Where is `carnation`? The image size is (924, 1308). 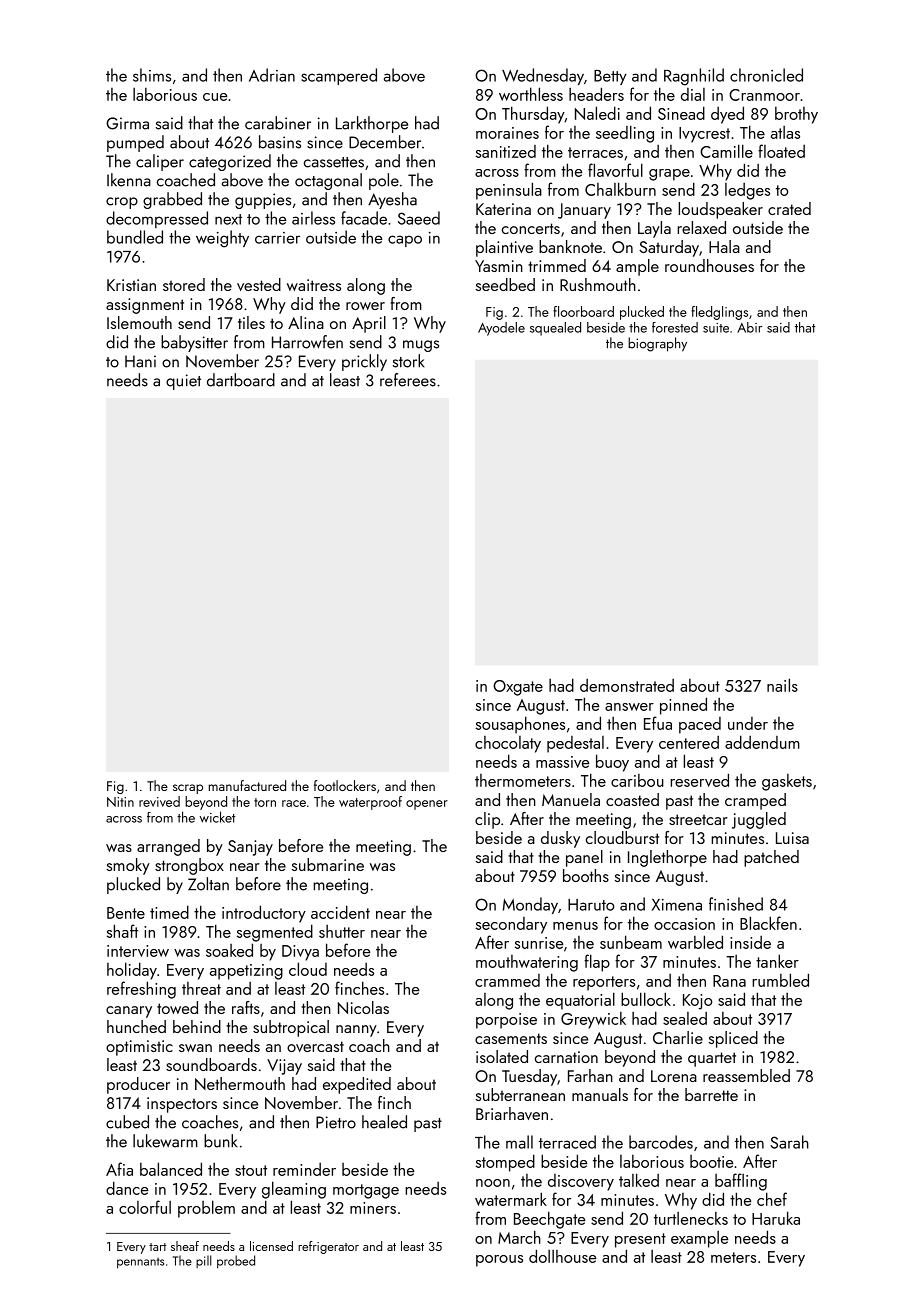
carnation is located at coordinates (566, 1057).
